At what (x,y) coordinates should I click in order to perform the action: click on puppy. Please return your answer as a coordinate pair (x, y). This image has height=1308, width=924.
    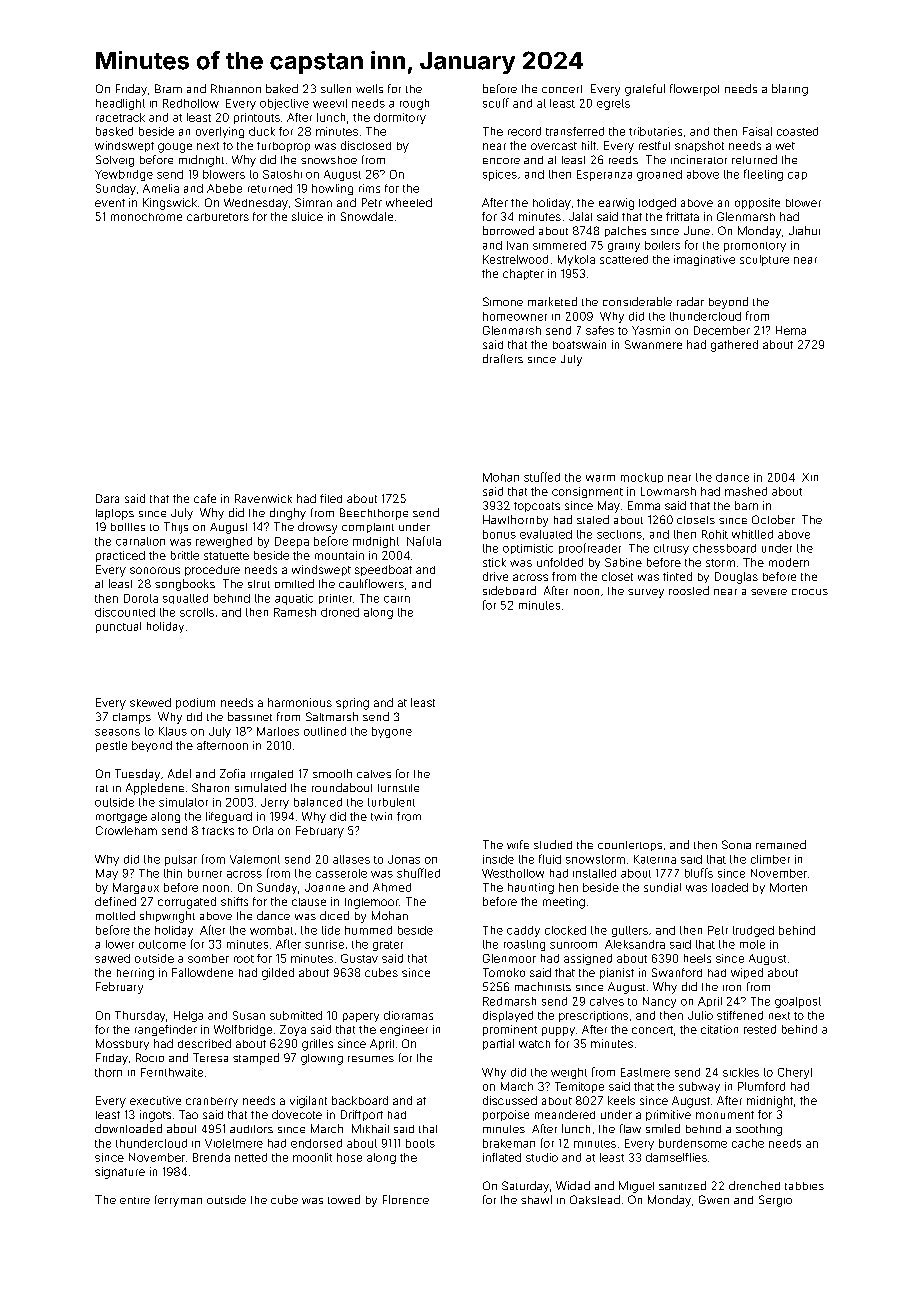
    Looking at the image, I should click on (558, 1031).
